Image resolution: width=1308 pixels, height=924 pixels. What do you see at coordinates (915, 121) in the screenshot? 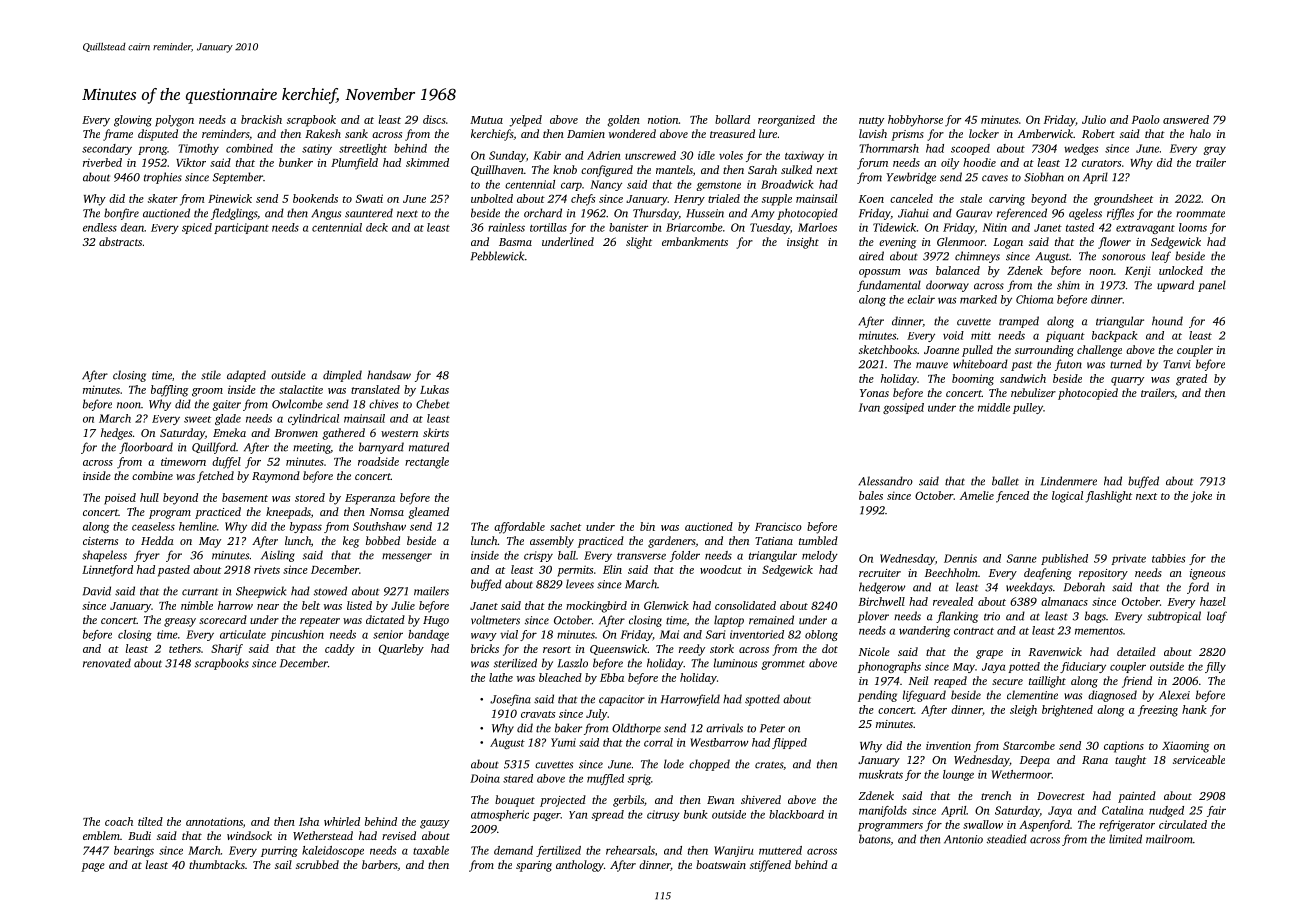
I see `hobbyhorse` at bounding box center [915, 121].
